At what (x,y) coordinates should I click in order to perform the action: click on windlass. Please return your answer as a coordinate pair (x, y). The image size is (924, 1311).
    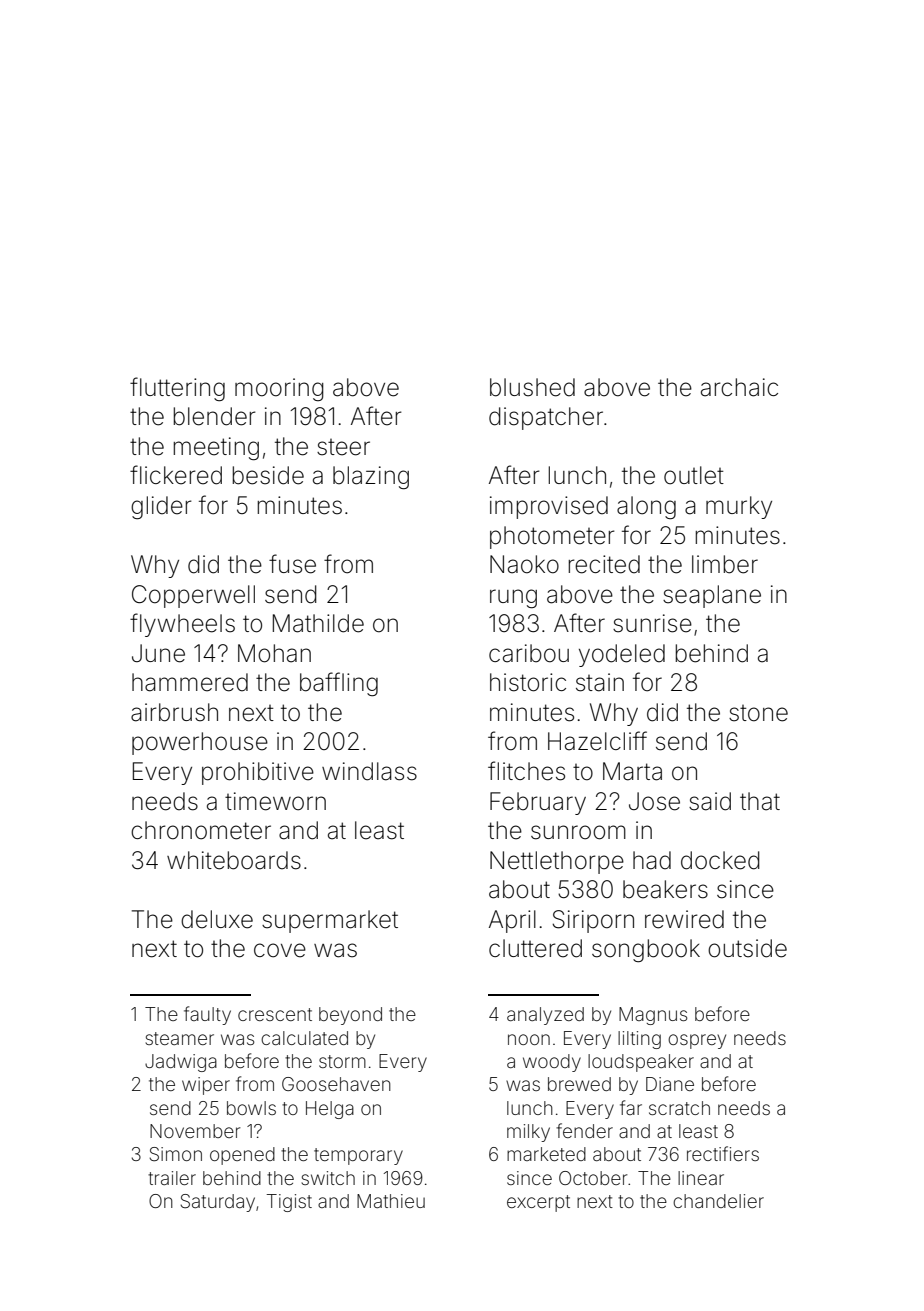
    Looking at the image, I should click on (369, 771).
